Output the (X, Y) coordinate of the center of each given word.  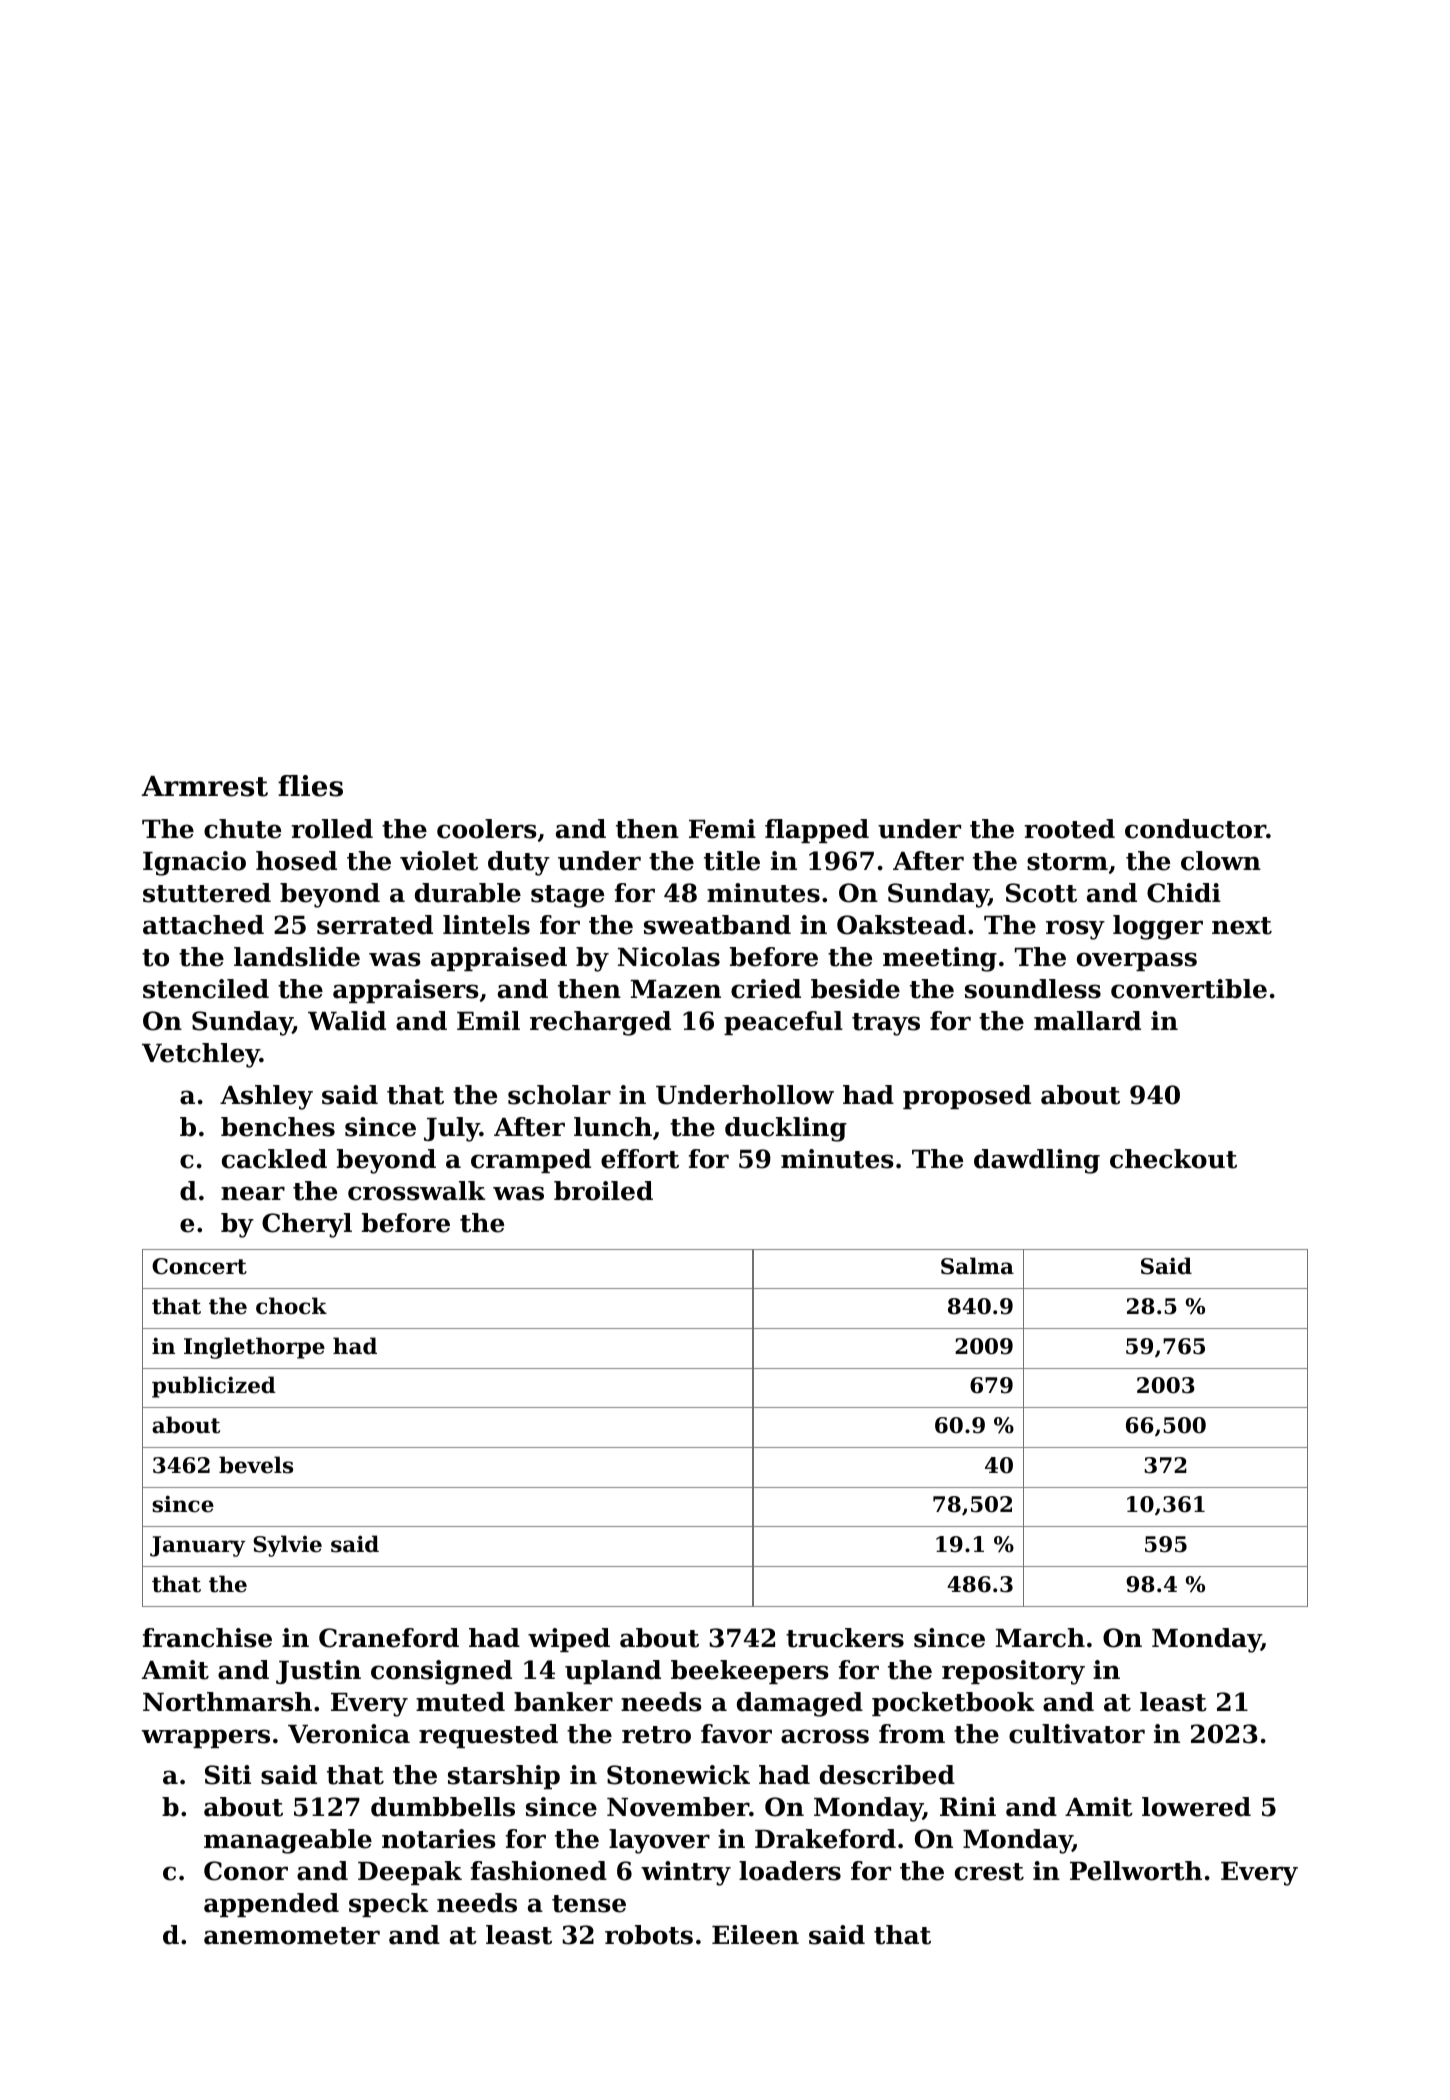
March (1040, 1638)
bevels (256, 1465)
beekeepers (750, 1672)
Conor (246, 1871)
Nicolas (669, 957)
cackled (274, 1159)
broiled (603, 1191)
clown (1221, 861)
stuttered (207, 893)
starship (504, 1777)
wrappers (206, 1738)
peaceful (783, 1023)
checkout (1173, 1159)
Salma (977, 1266)
